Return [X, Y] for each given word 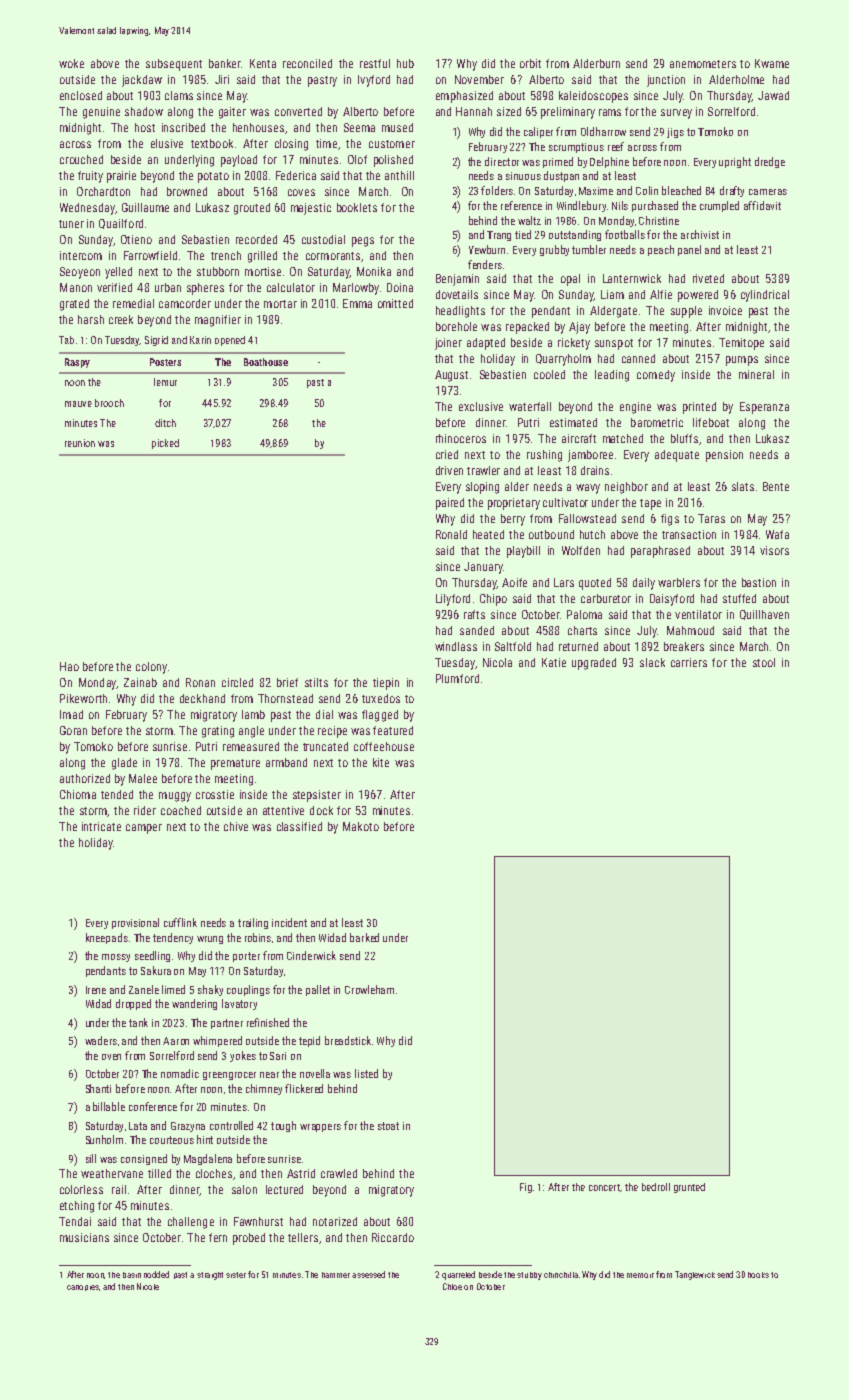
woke [71, 63]
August [451, 376]
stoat [388, 1126]
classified [299, 826]
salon [244, 1189]
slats [743, 486]
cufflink [180, 922]
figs [670, 520]
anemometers [703, 64]
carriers [689, 662]
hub [405, 63]
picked [165, 444]
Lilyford [453, 600]
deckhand [202, 698]
